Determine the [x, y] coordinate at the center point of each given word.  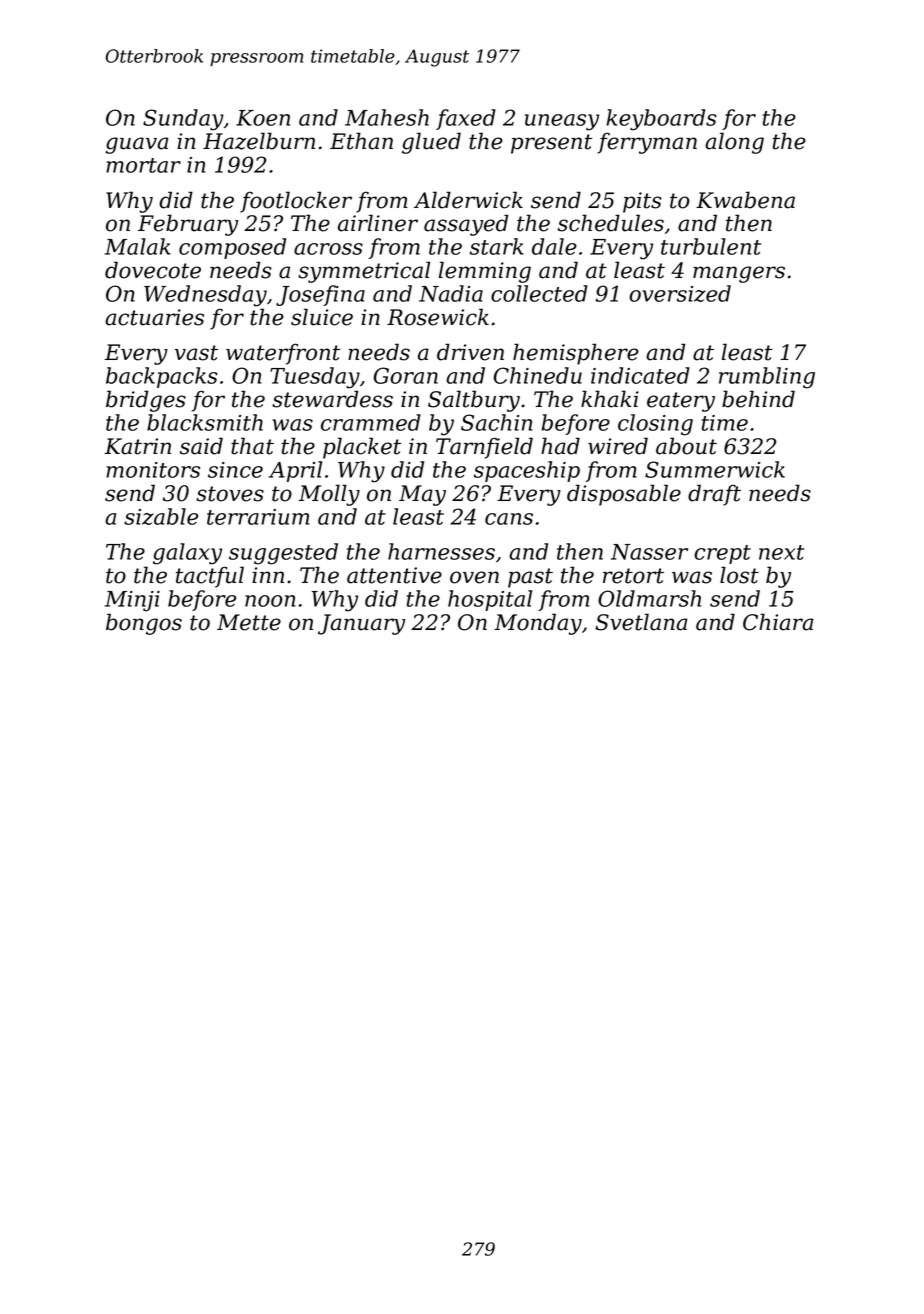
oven [474, 577]
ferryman [647, 143]
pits [642, 202]
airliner [378, 223]
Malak [138, 246]
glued [431, 143]
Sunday [183, 120]
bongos [144, 624]
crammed [371, 422]
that [252, 446]
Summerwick [715, 469]
